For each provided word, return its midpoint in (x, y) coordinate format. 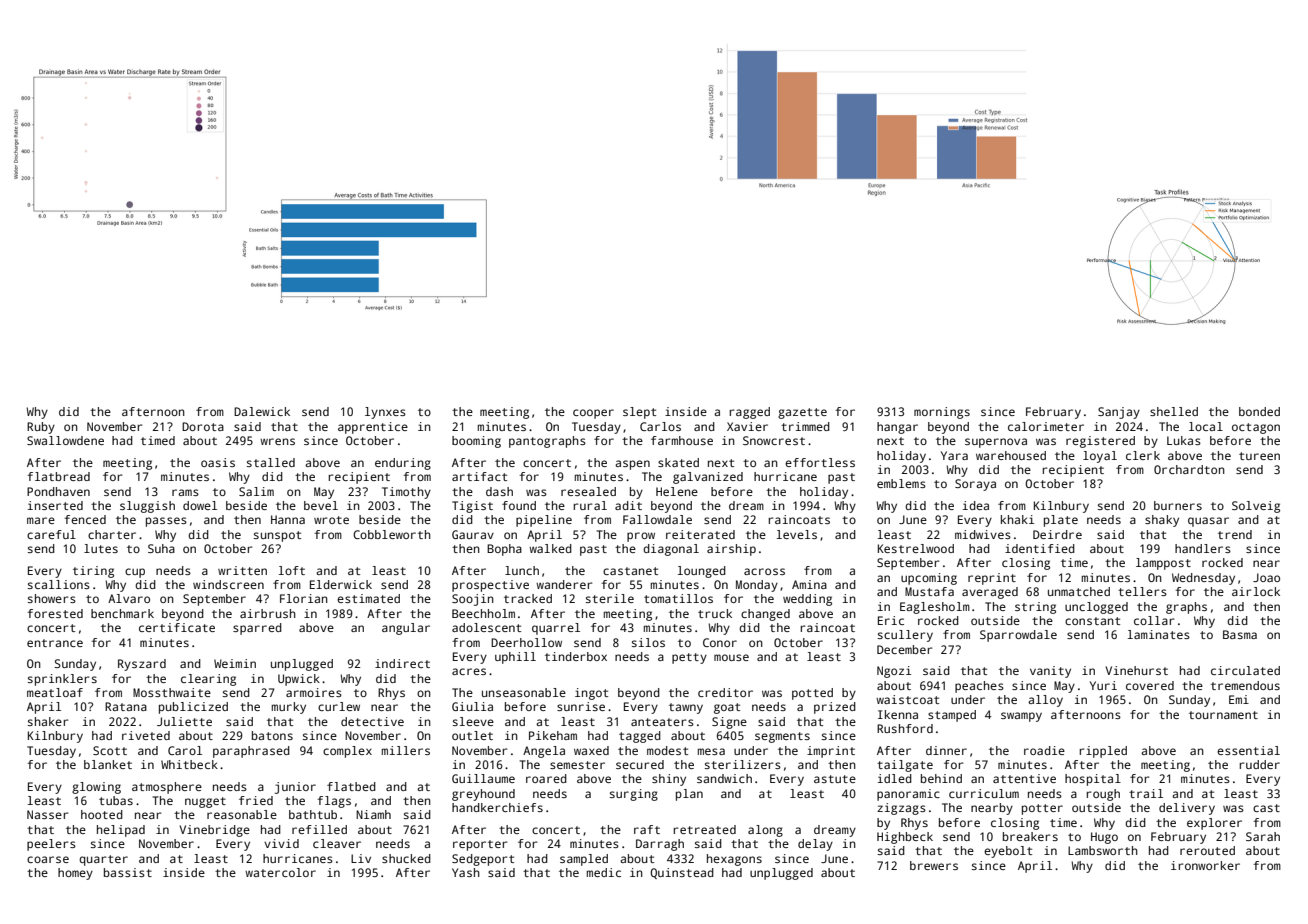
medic (604, 872)
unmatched (1079, 591)
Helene (677, 491)
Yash (466, 872)
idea (976, 505)
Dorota (203, 426)
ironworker (1205, 865)
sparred (257, 629)
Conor (720, 642)
